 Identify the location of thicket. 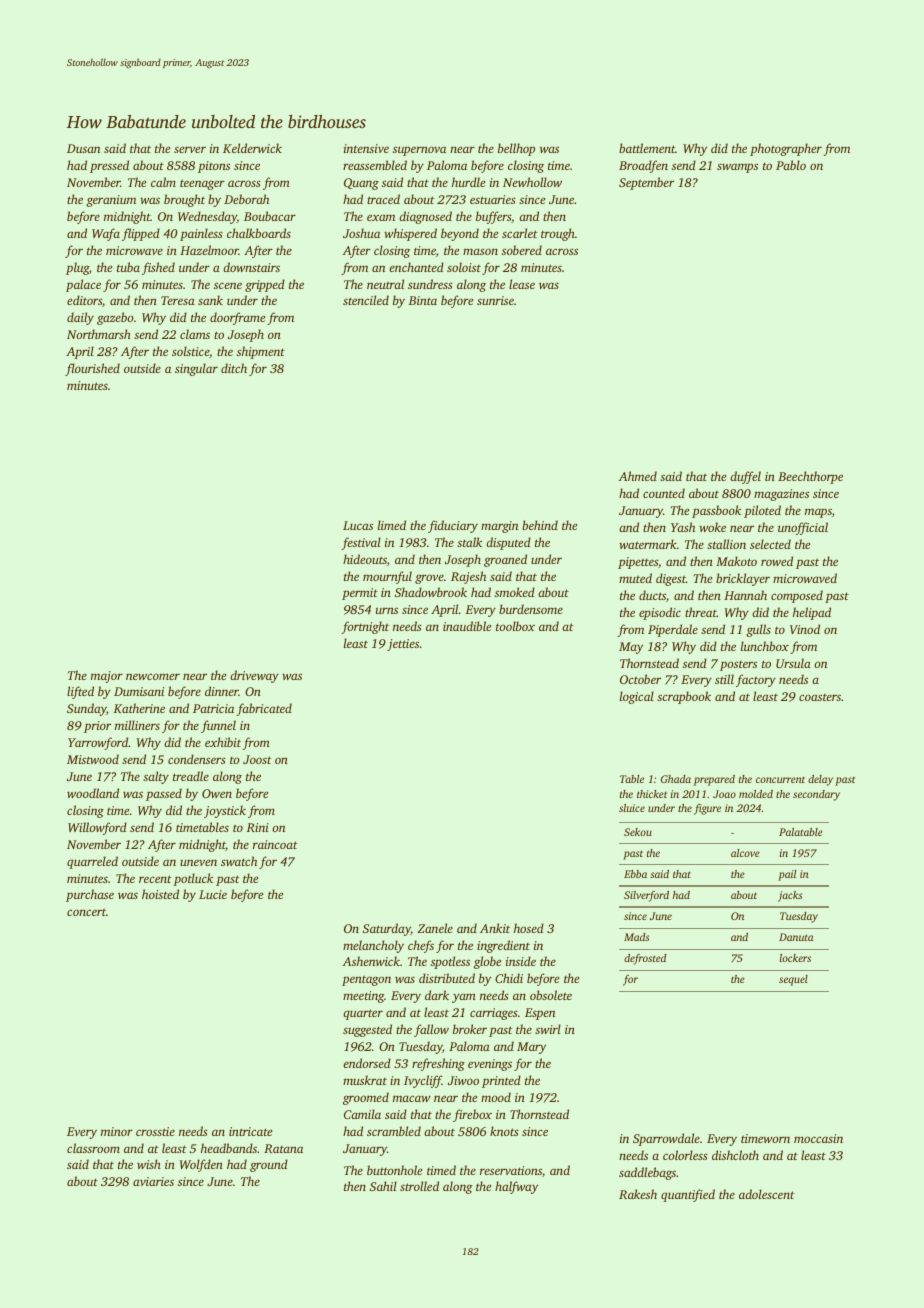
(652, 794).
